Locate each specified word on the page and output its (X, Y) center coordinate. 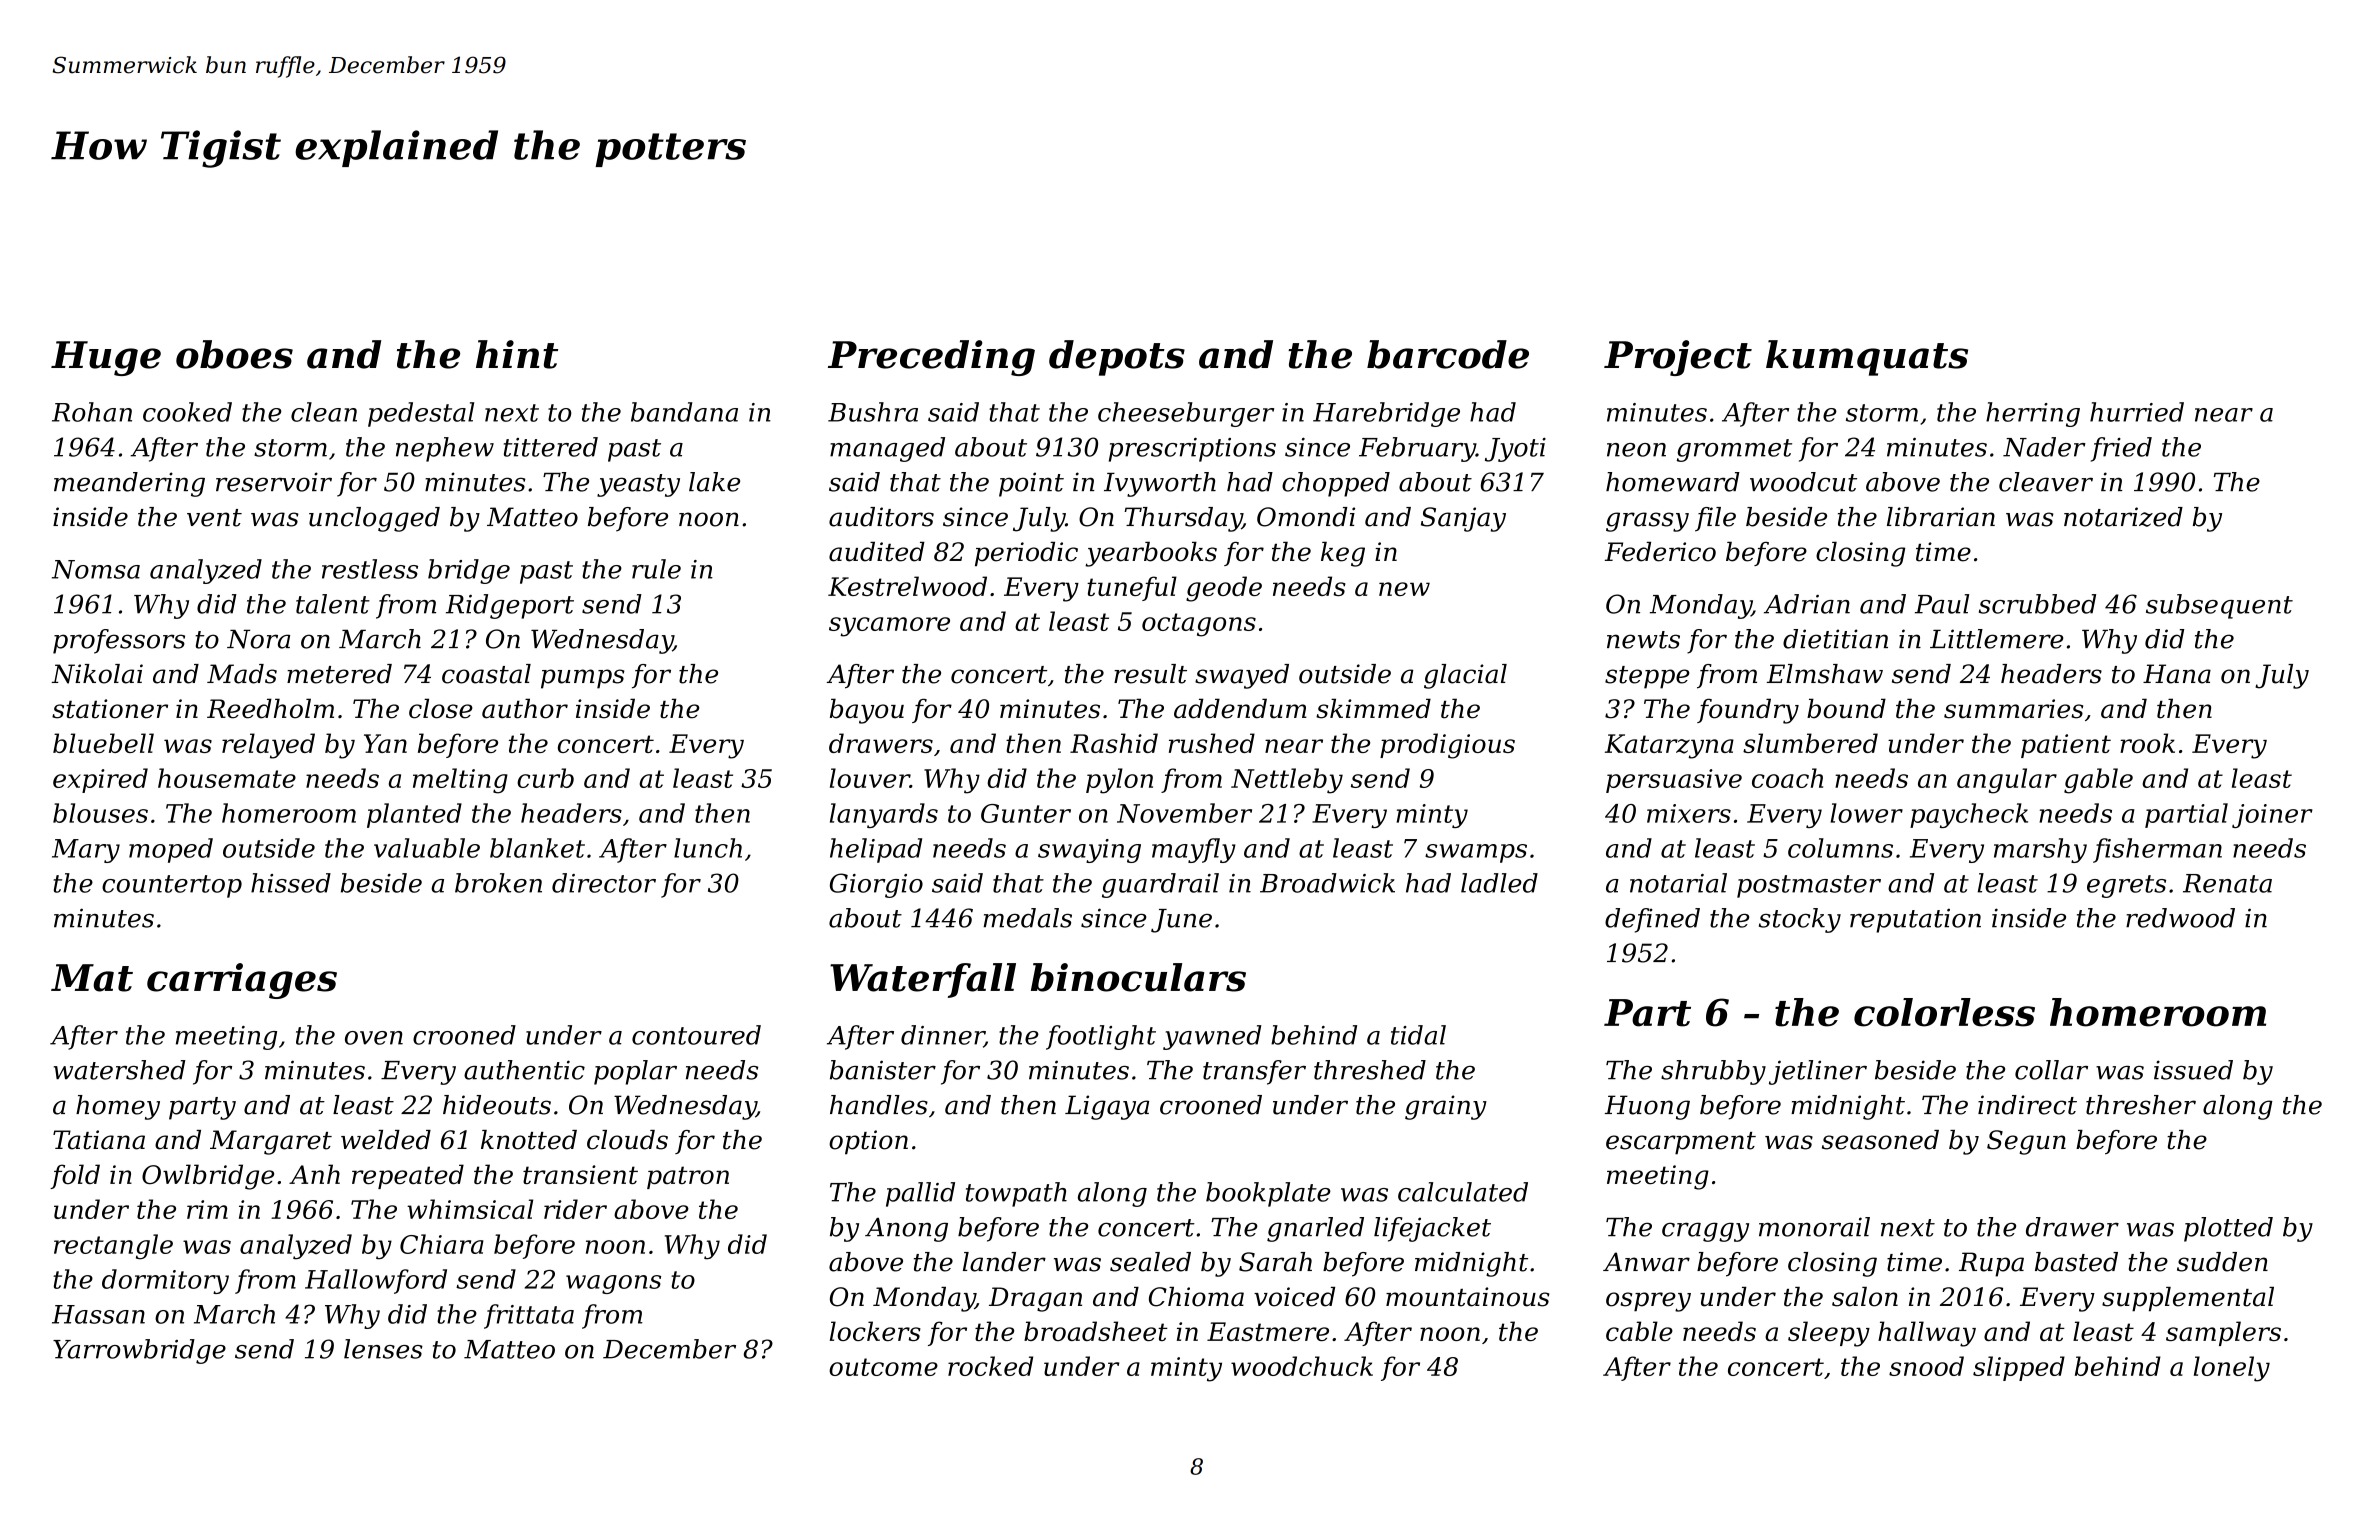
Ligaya (1107, 1107)
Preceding (931, 358)
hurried (2137, 412)
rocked (990, 1366)
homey (118, 1107)
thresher (2141, 1105)
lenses (383, 1349)
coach (1787, 778)
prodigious (1447, 746)
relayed (268, 746)
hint (517, 354)
